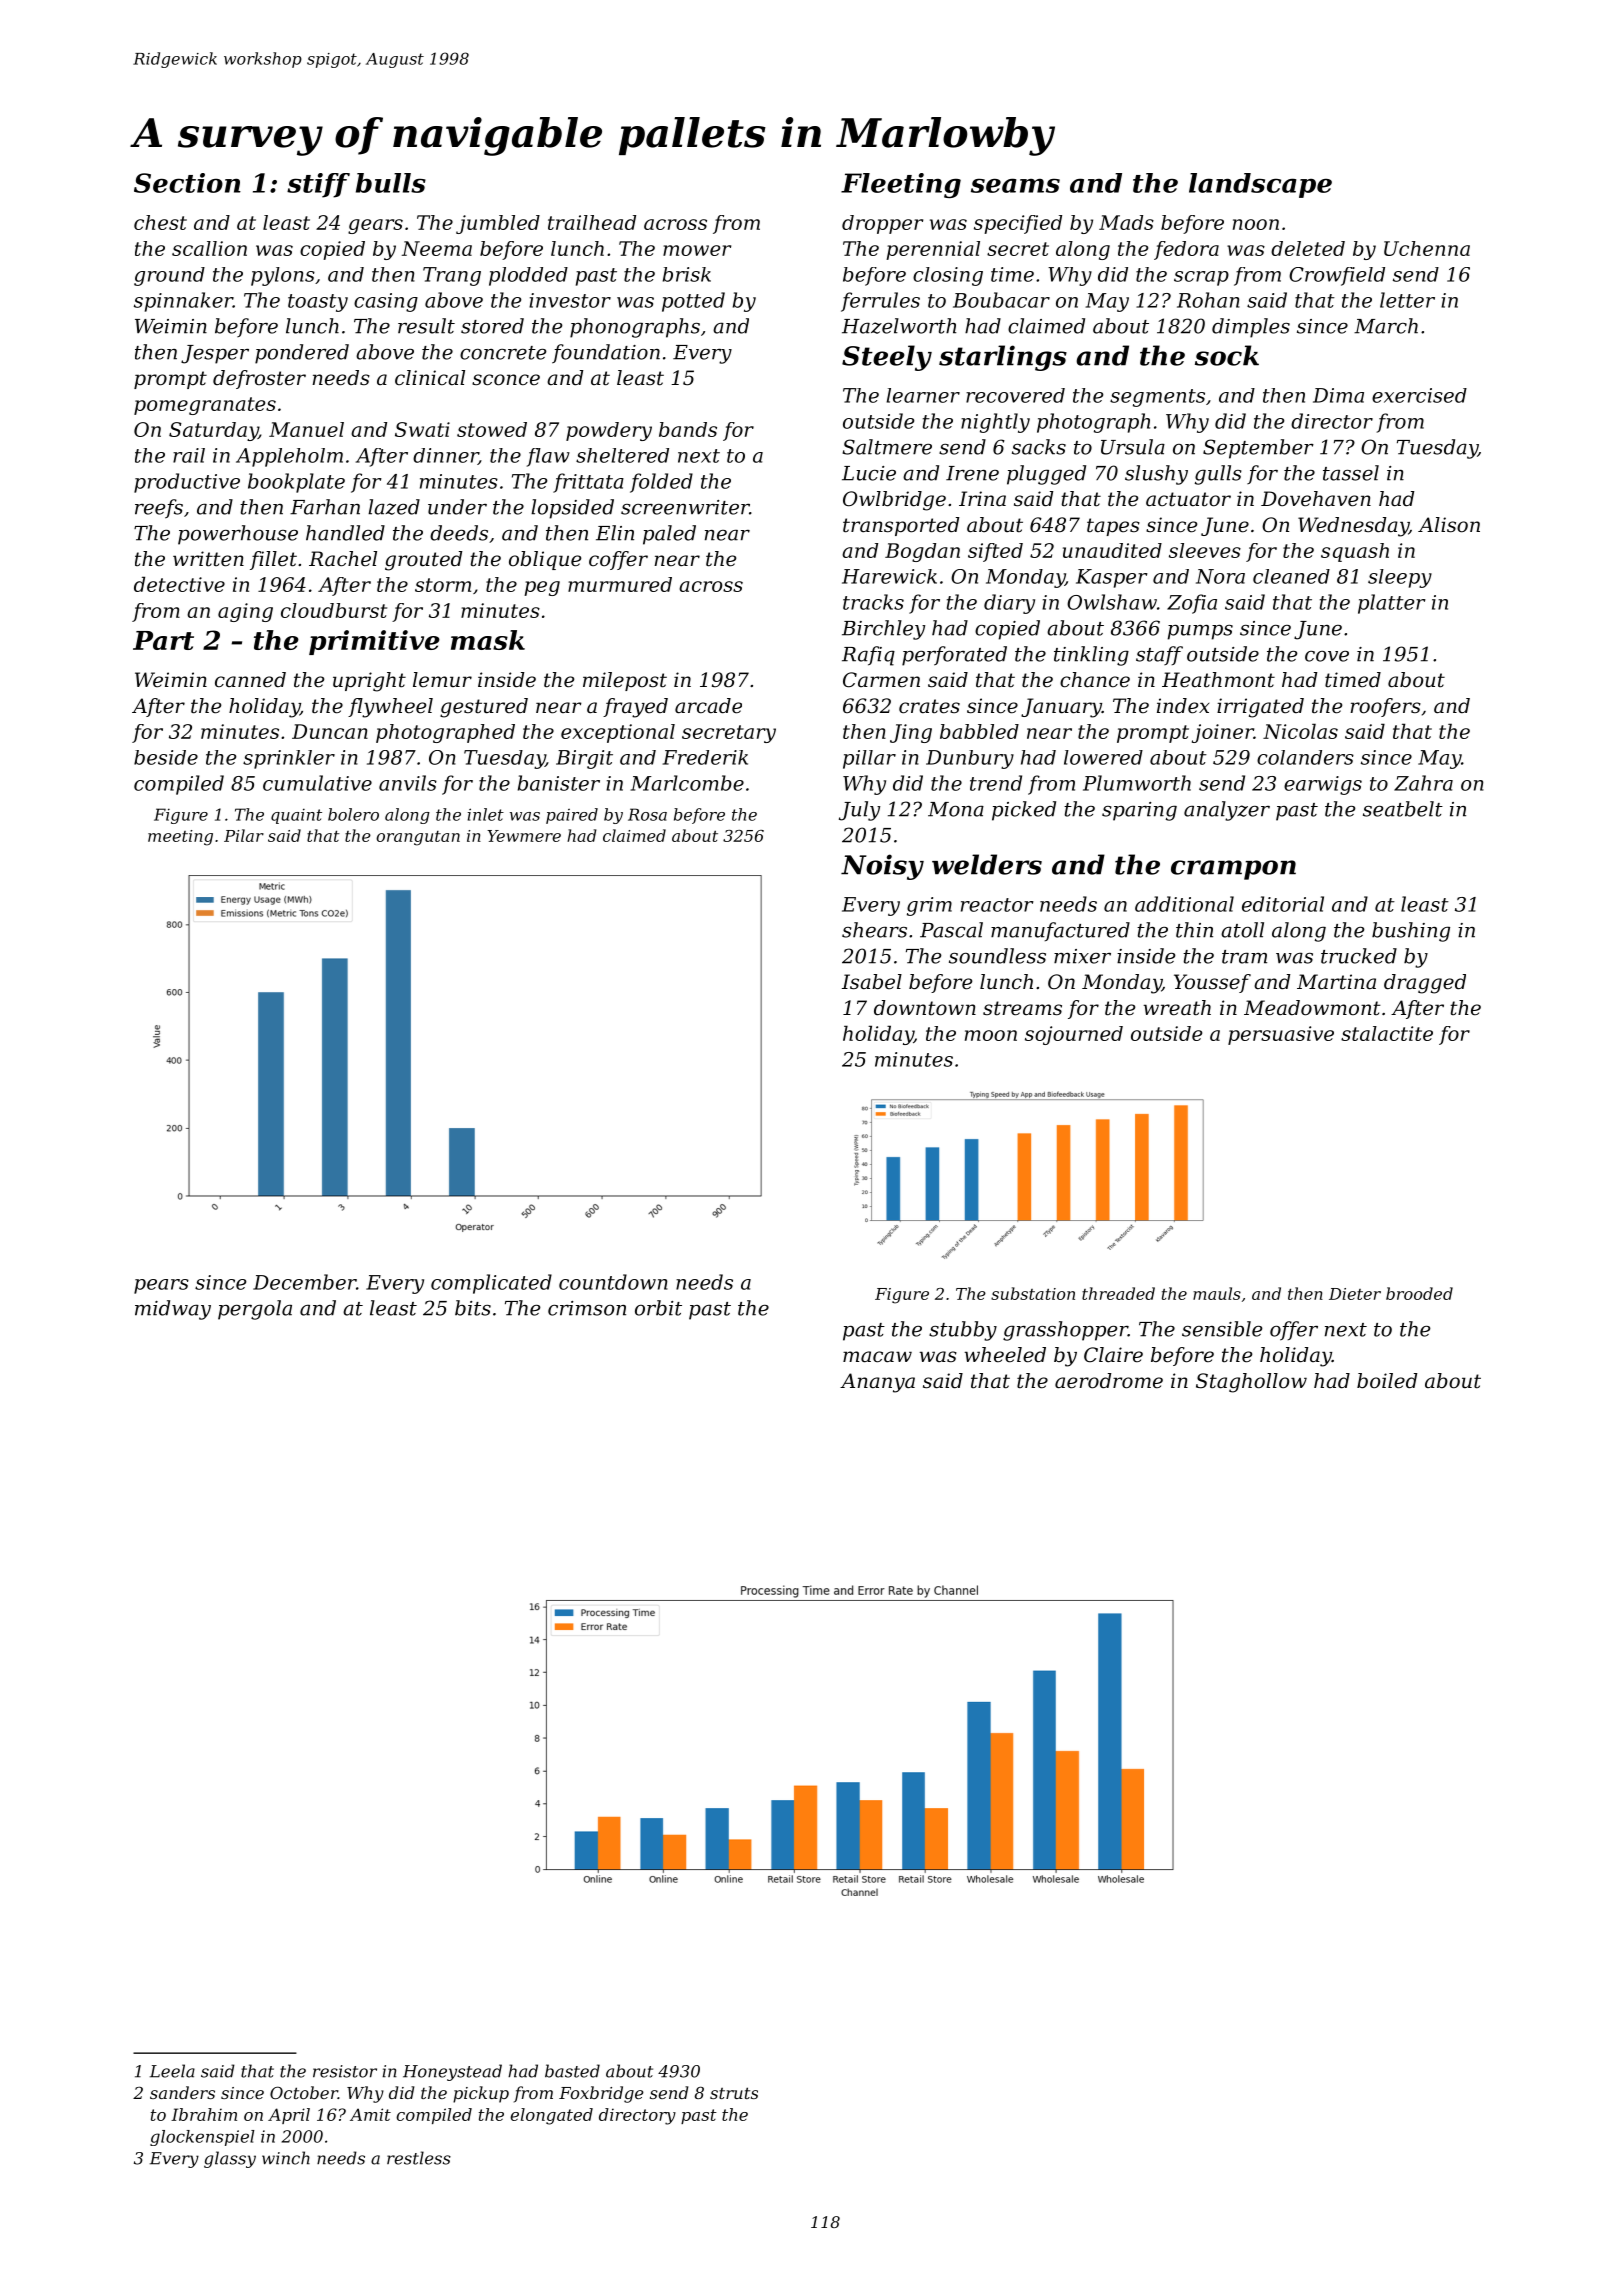 This screenshot has height=2292, width=1620. I want to click on exercised, so click(1419, 395).
